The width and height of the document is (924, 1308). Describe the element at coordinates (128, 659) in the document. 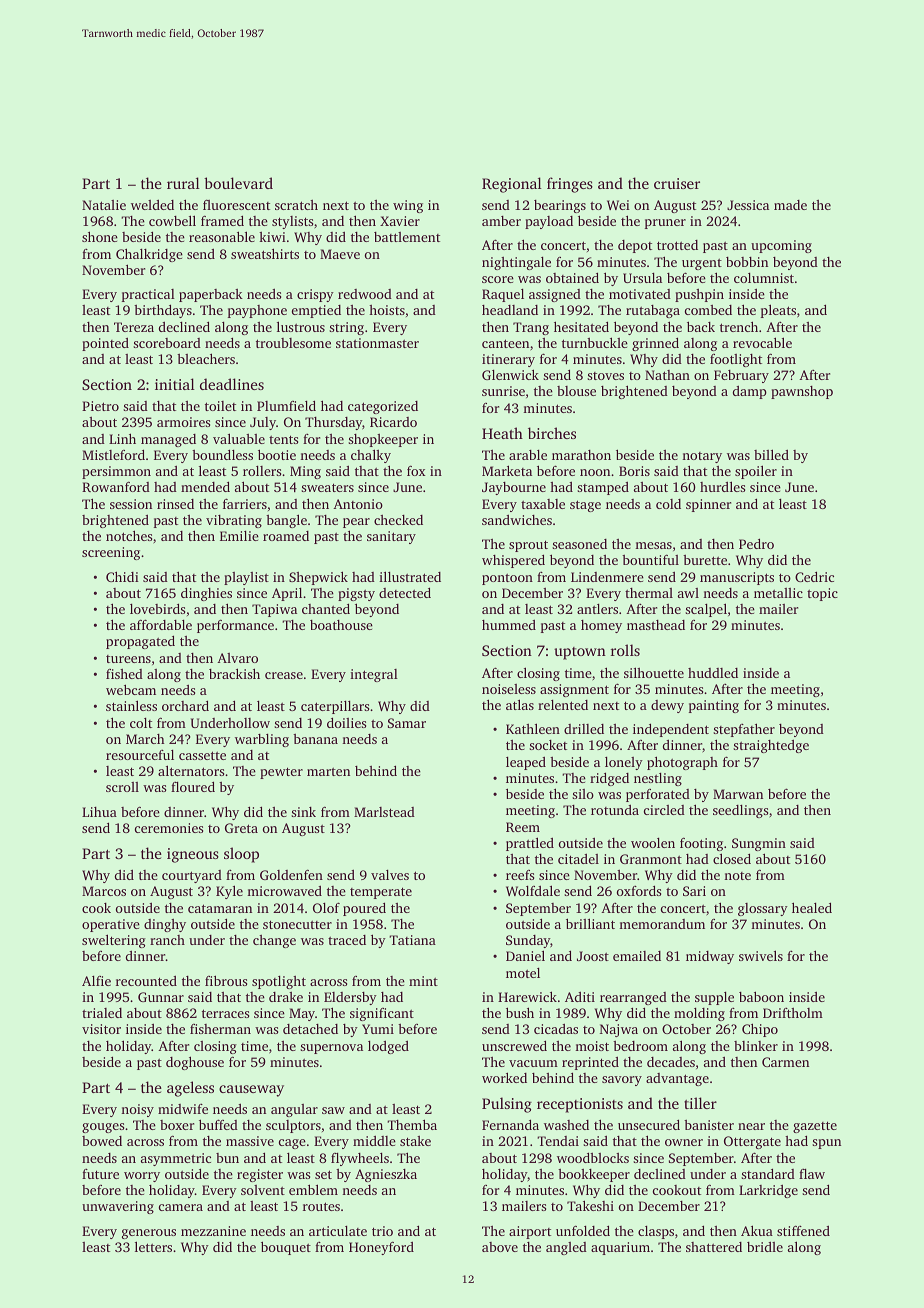

I see `tureens` at that location.
